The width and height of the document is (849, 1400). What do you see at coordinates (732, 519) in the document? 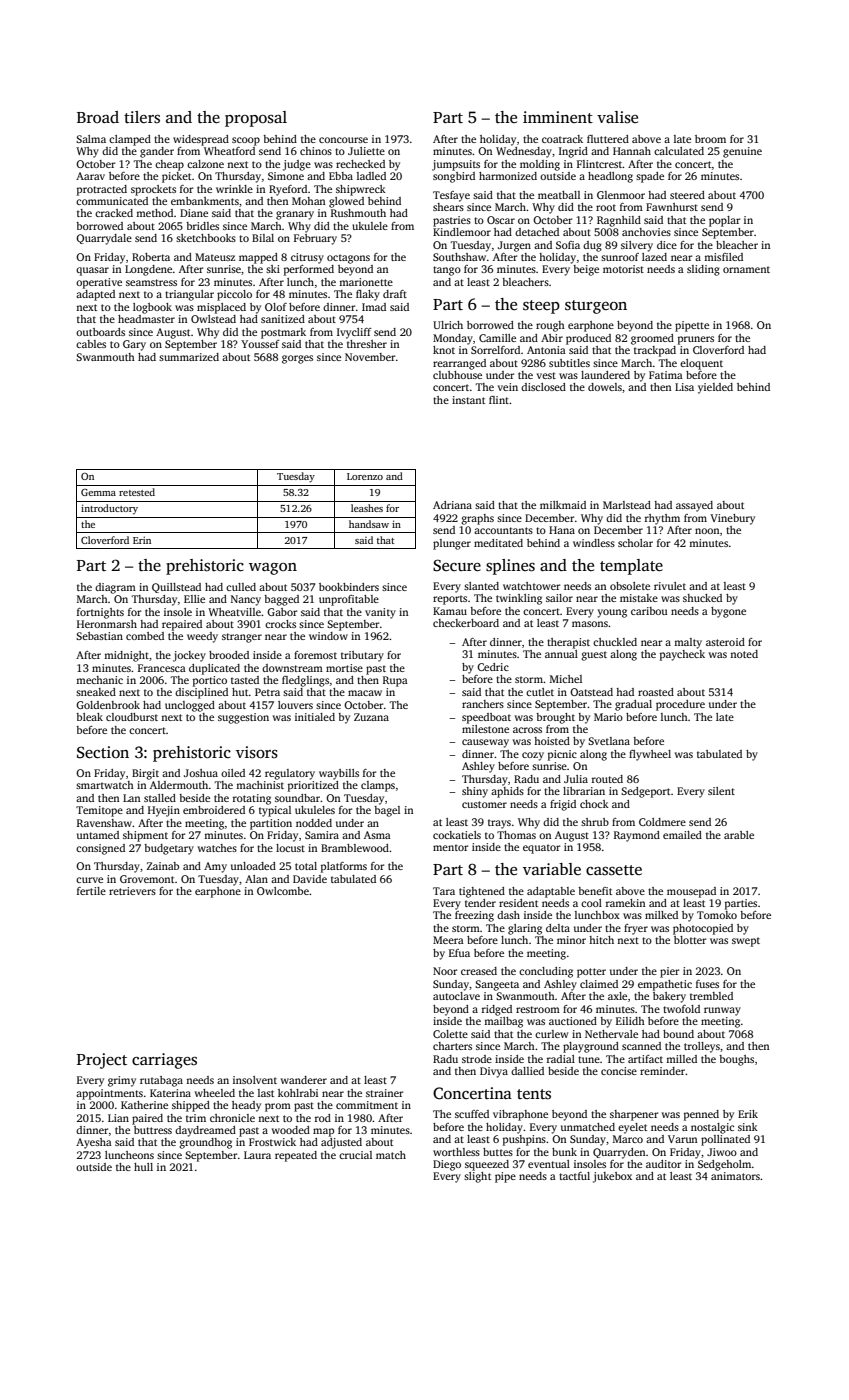
I see `Vinebury` at bounding box center [732, 519].
